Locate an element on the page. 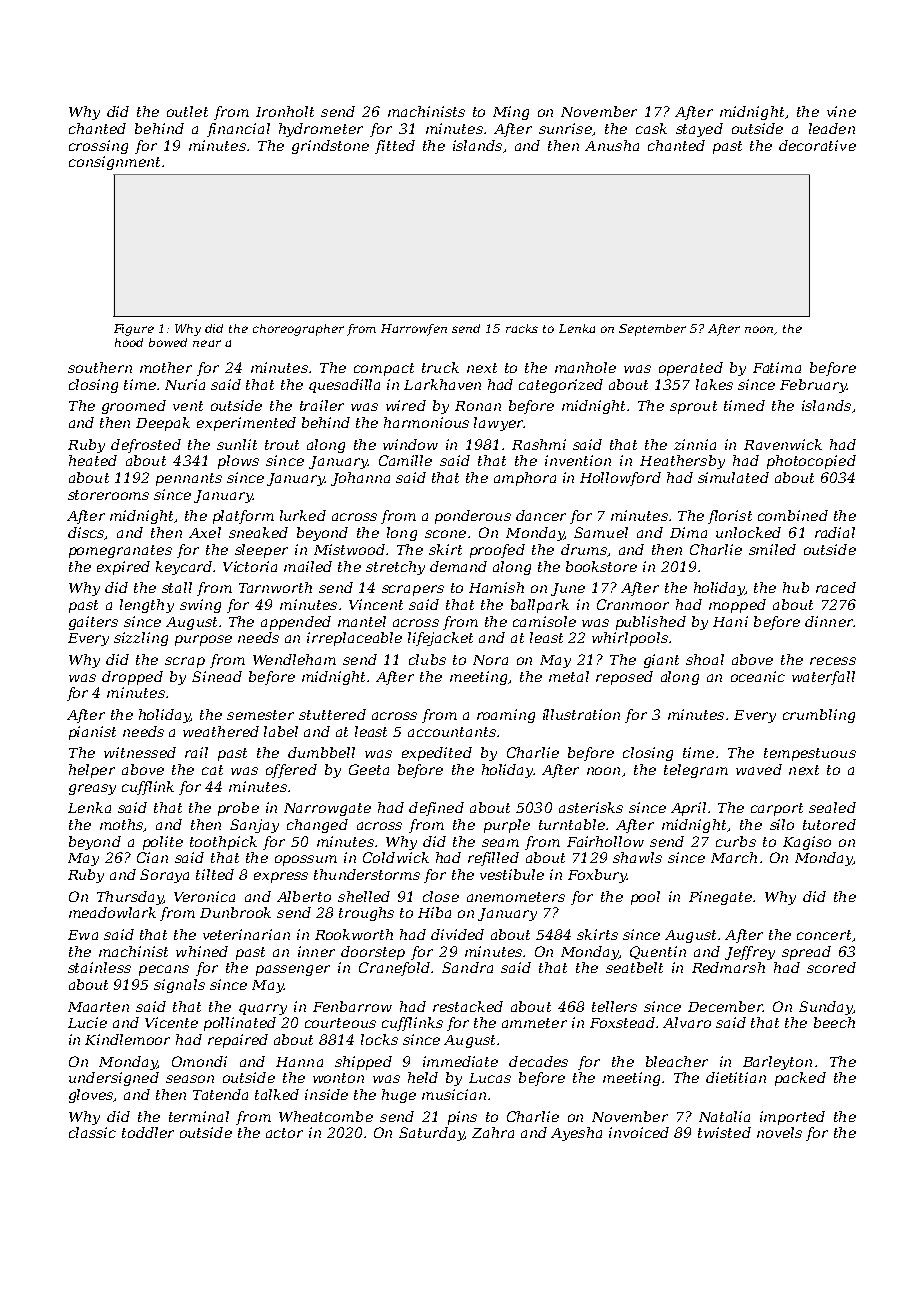  discs is located at coordinates (86, 532).
